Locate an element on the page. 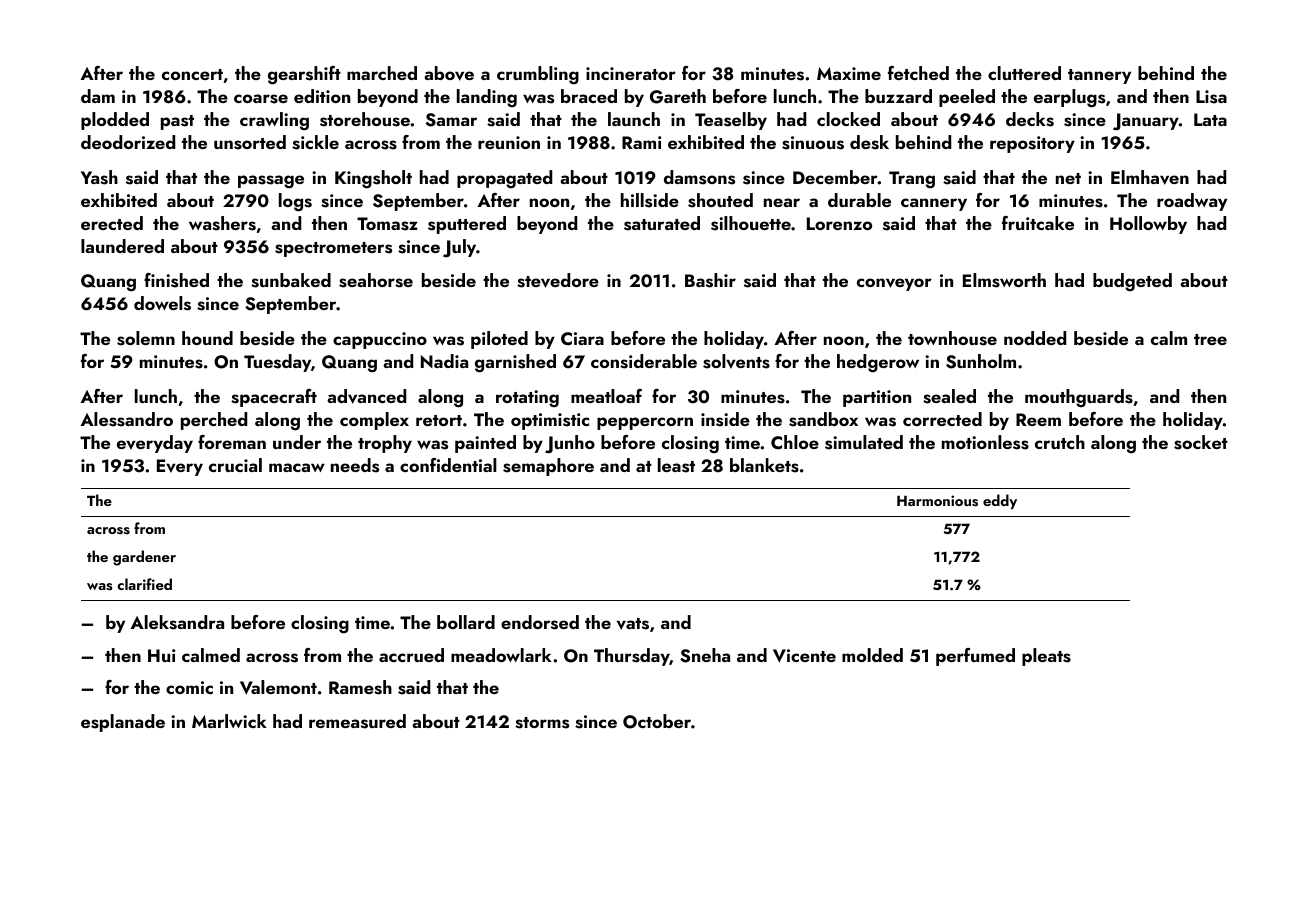 The width and height of the document is (1308, 924). vats is located at coordinates (633, 624).
